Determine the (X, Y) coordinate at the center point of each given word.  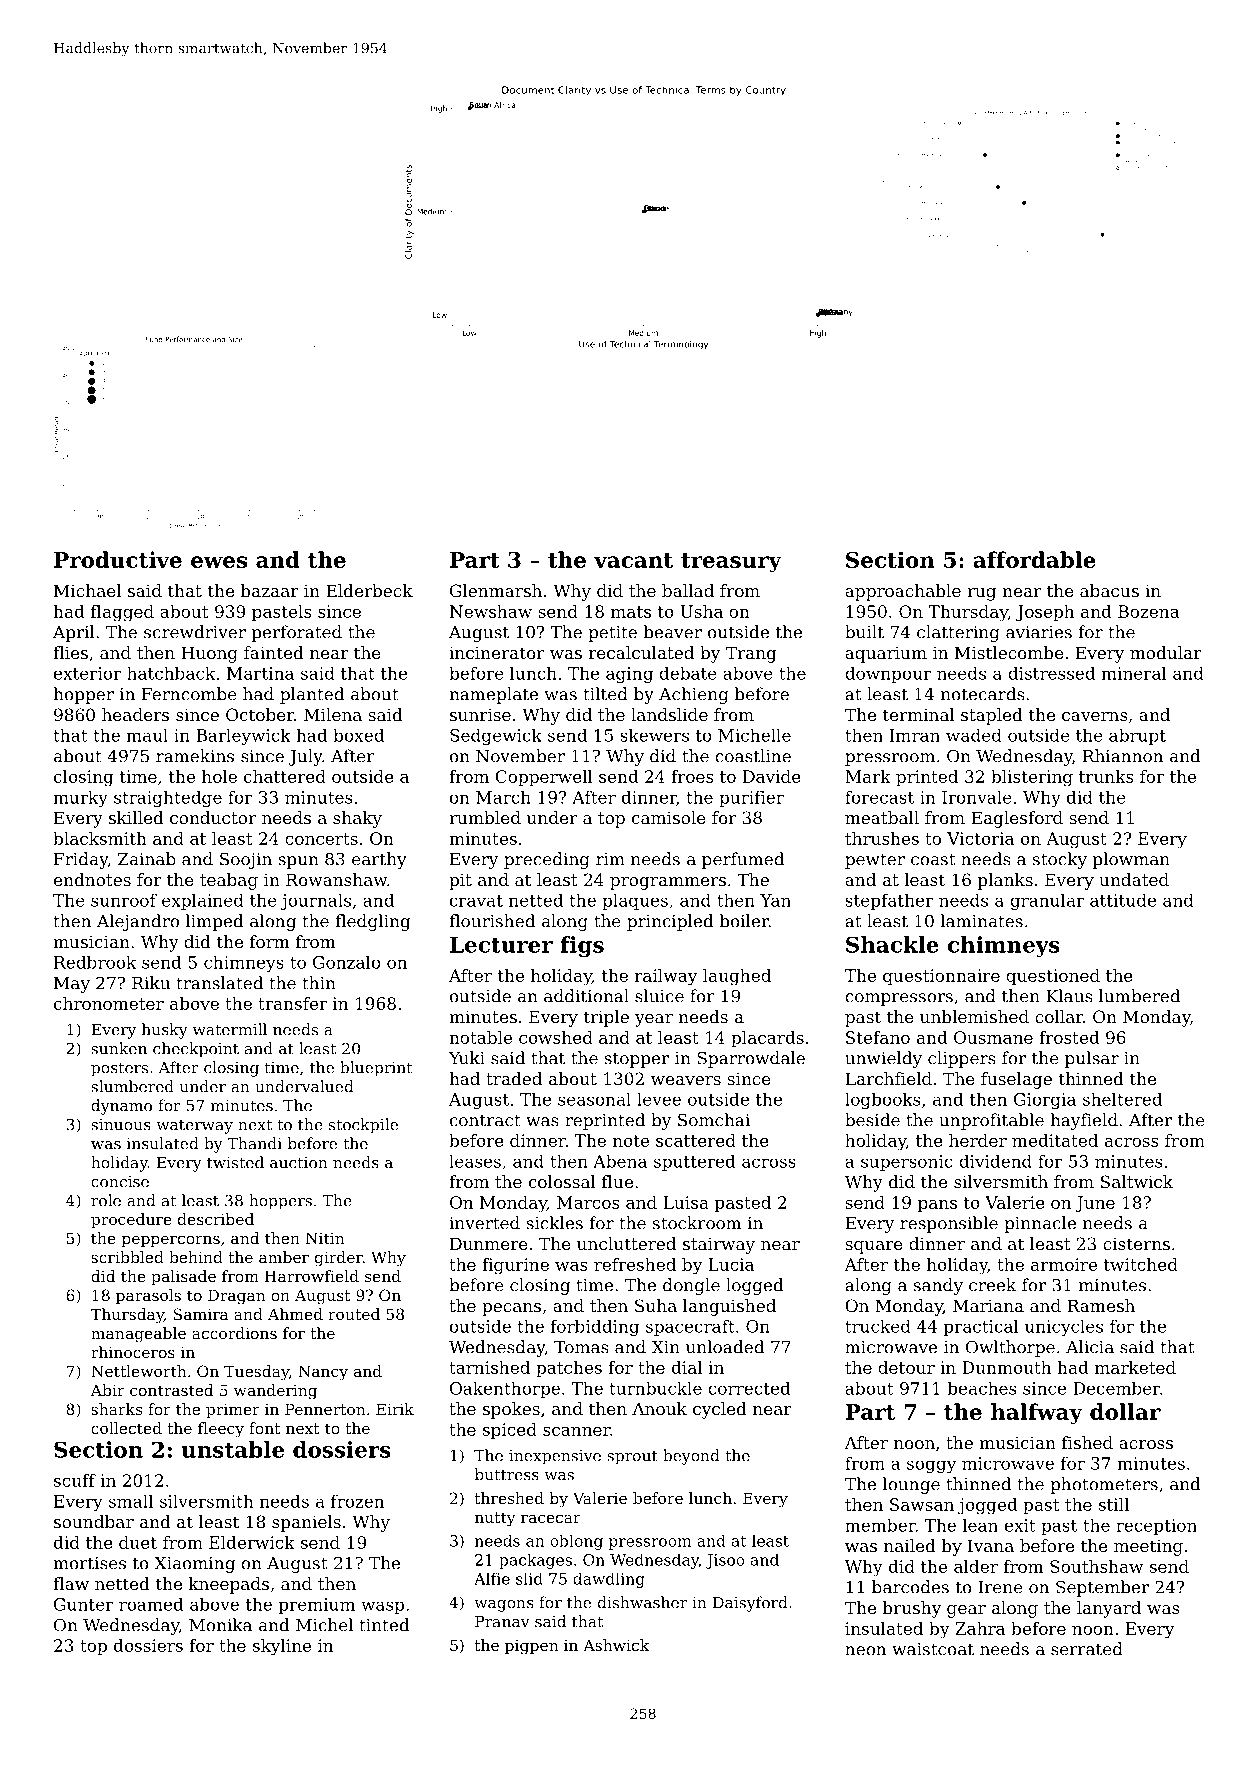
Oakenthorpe (505, 1389)
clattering (958, 633)
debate (688, 673)
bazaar (270, 590)
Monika (220, 1625)
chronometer (109, 1003)
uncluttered (626, 1243)
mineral (1134, 673)
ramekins (195, 756)
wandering (275, 1392)
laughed (737, 977)
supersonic (906, 1163)
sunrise (480, 714)
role (106, 1200)
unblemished (974, 1016)
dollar (1125, 1411)
